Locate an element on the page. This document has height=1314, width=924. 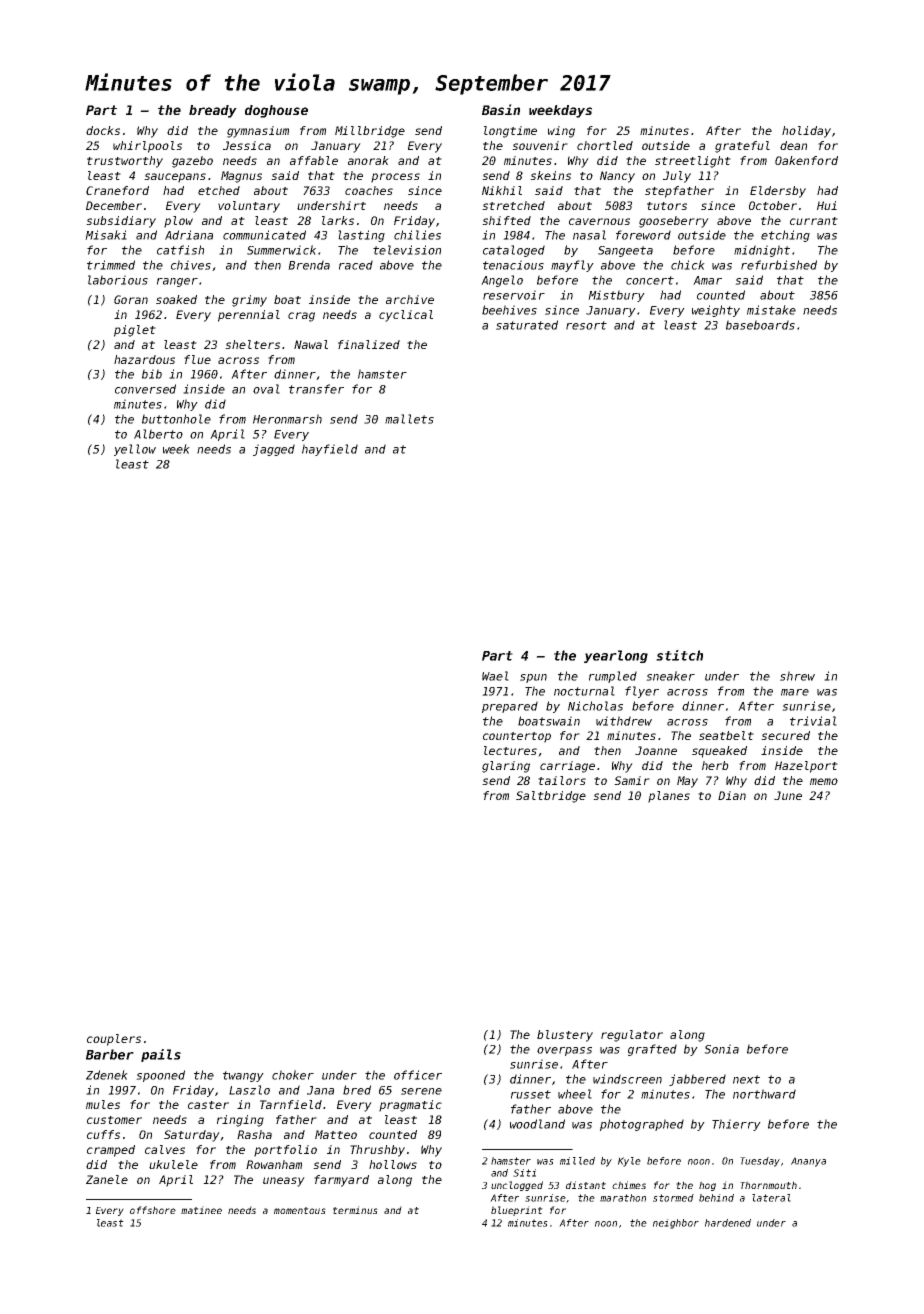
mayfly is located at coordinates (572, 266).
